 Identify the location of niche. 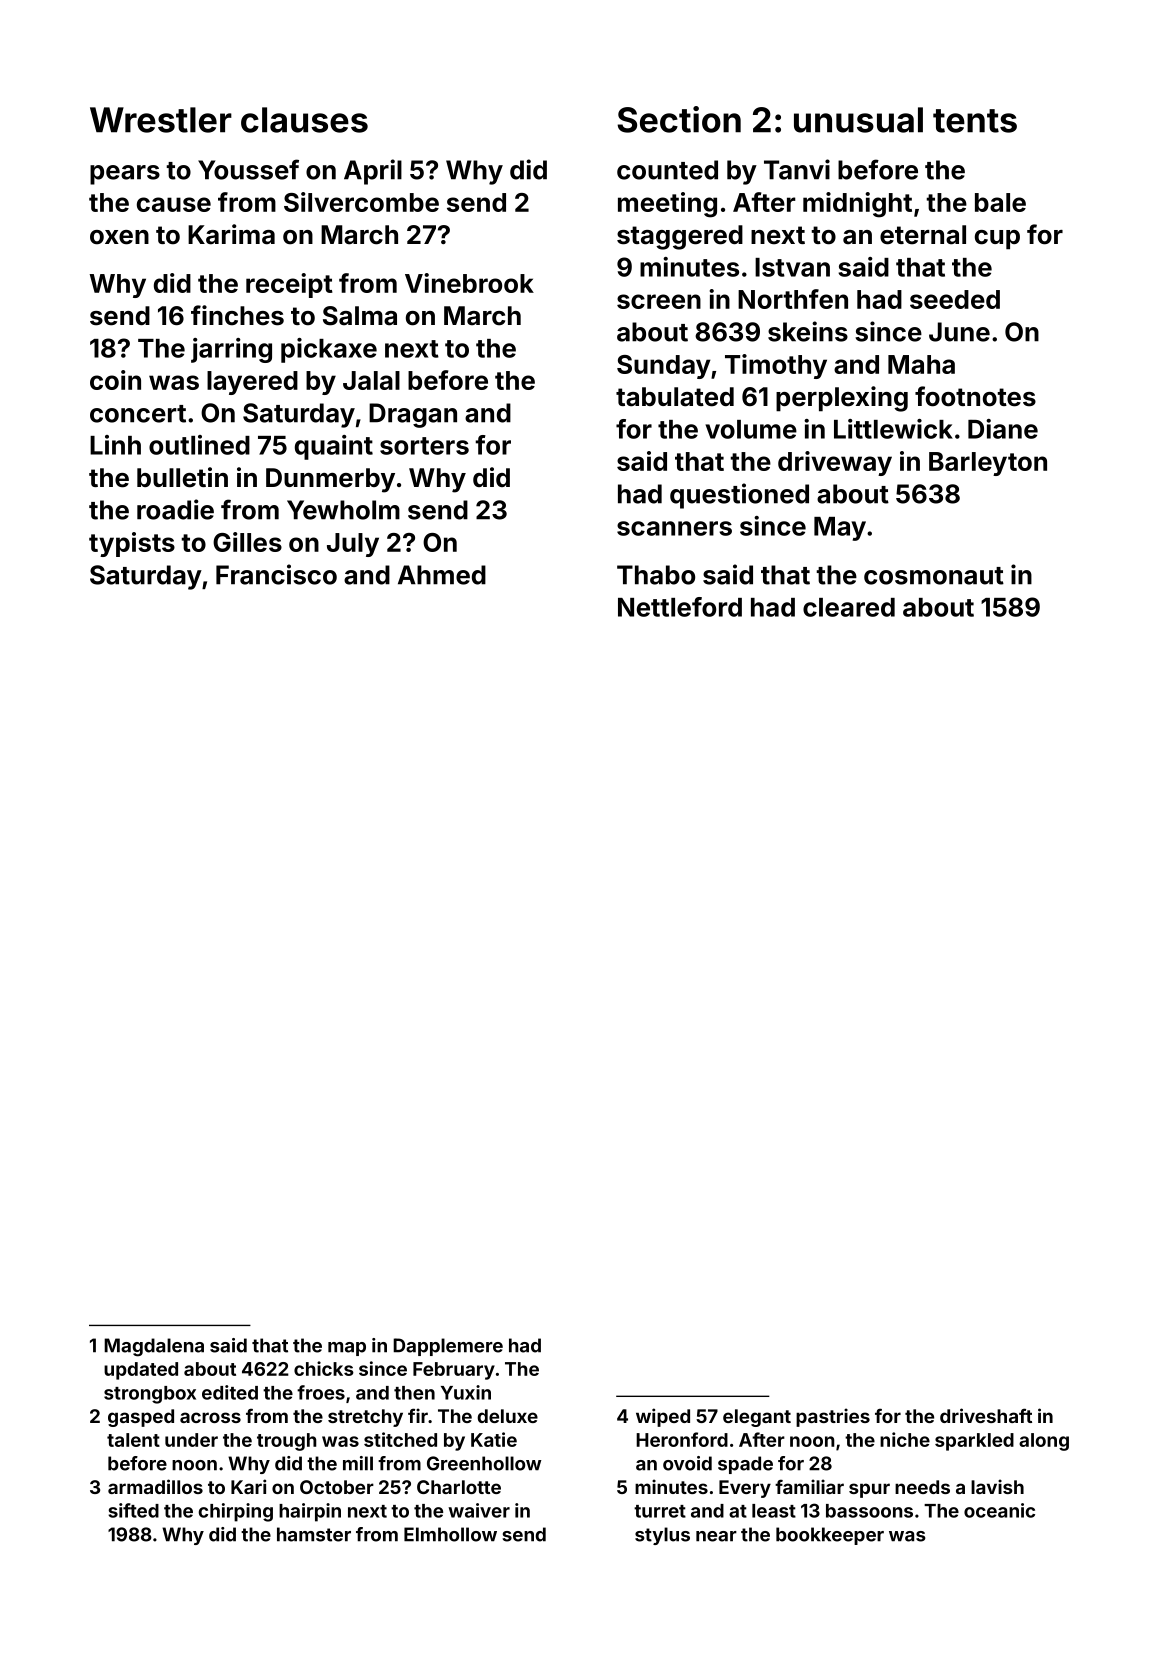
(905, 1439).
